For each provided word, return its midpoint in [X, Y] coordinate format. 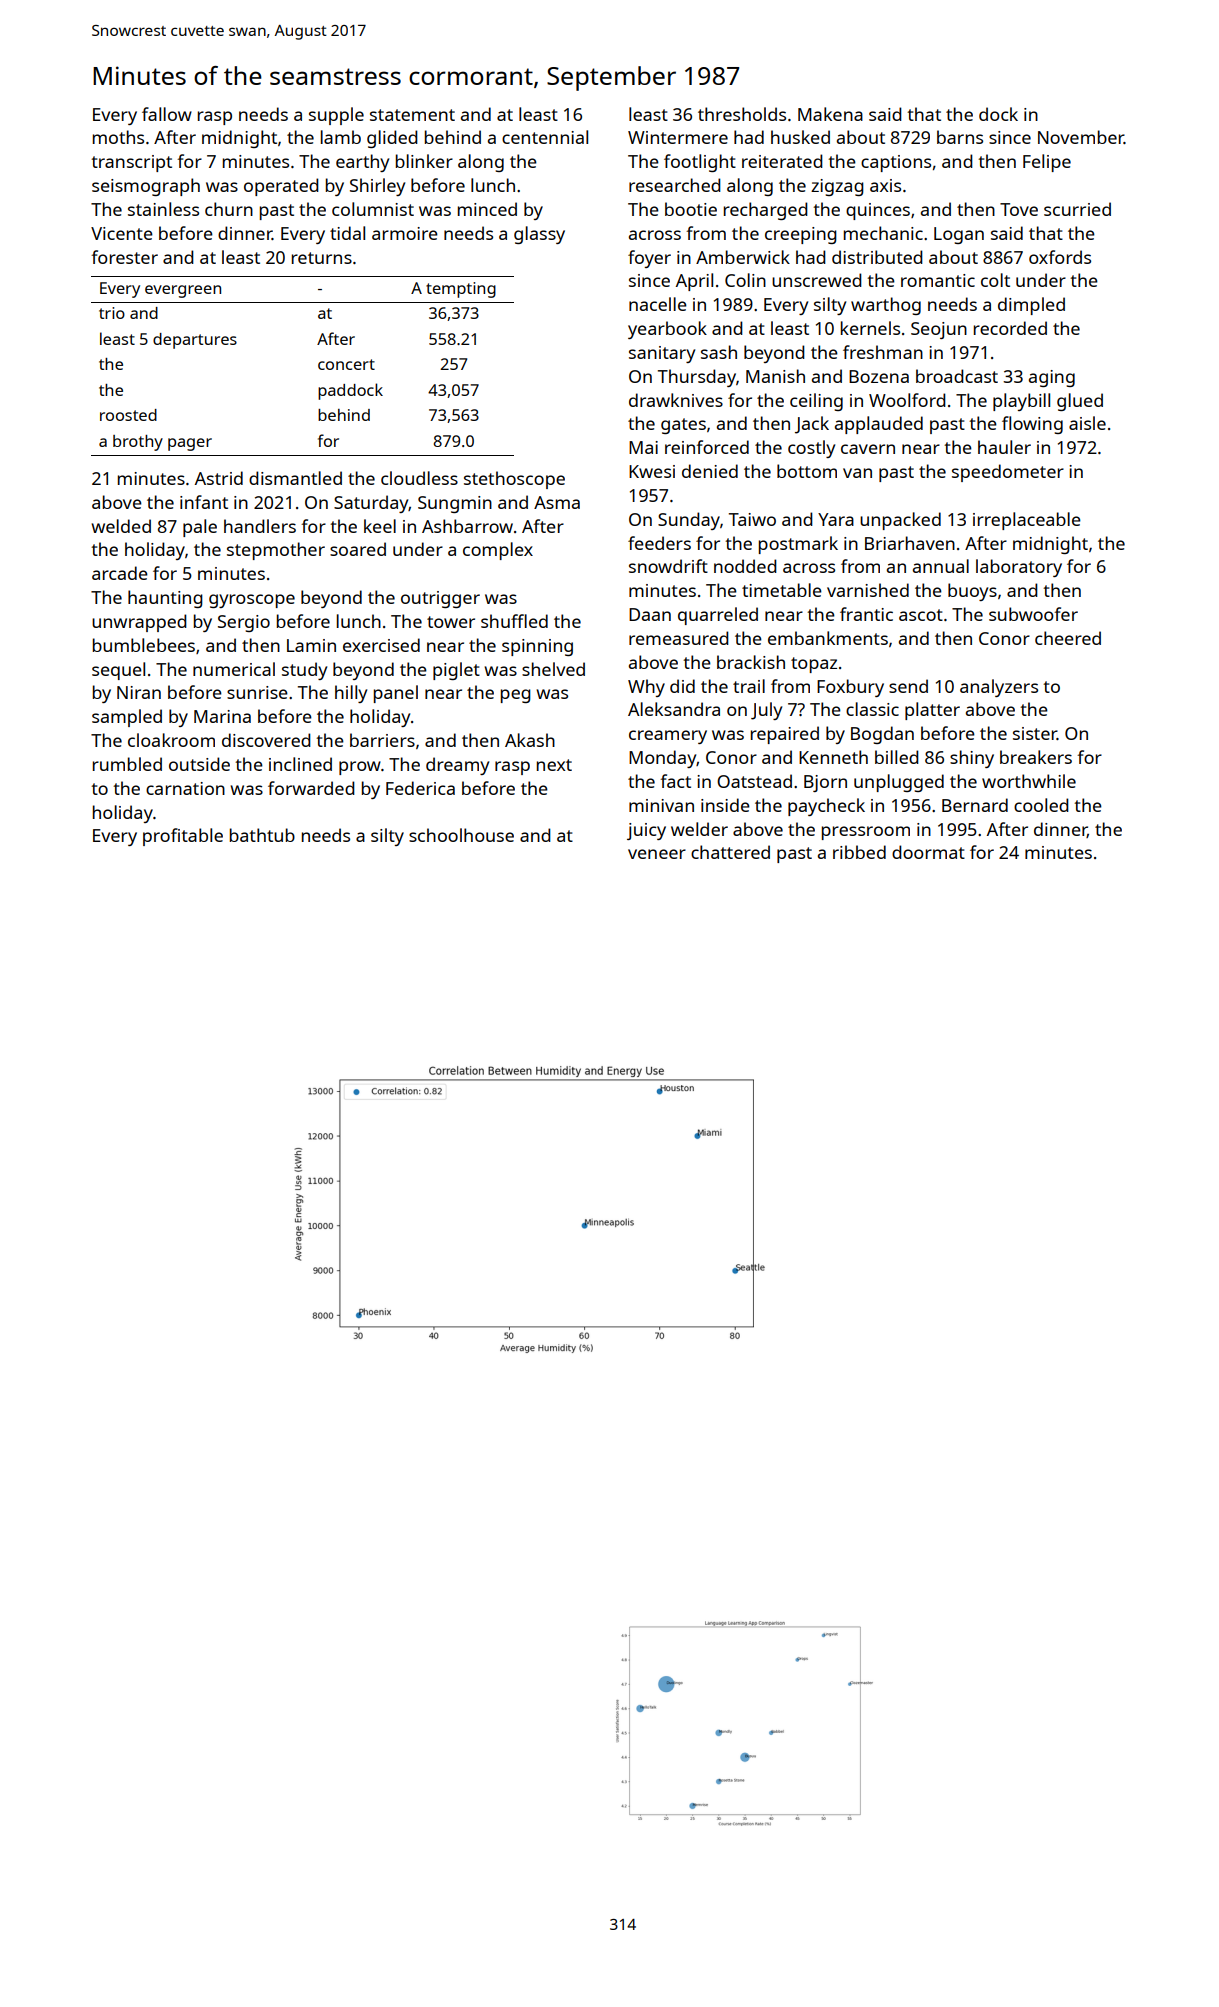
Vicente [122, 233]
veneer [657, 854]
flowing [1032, 425]
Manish [775, 376]
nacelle [658, 304]
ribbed [859, 852]
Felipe [1047, 163]
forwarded [311, 788]
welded [121, 526]
